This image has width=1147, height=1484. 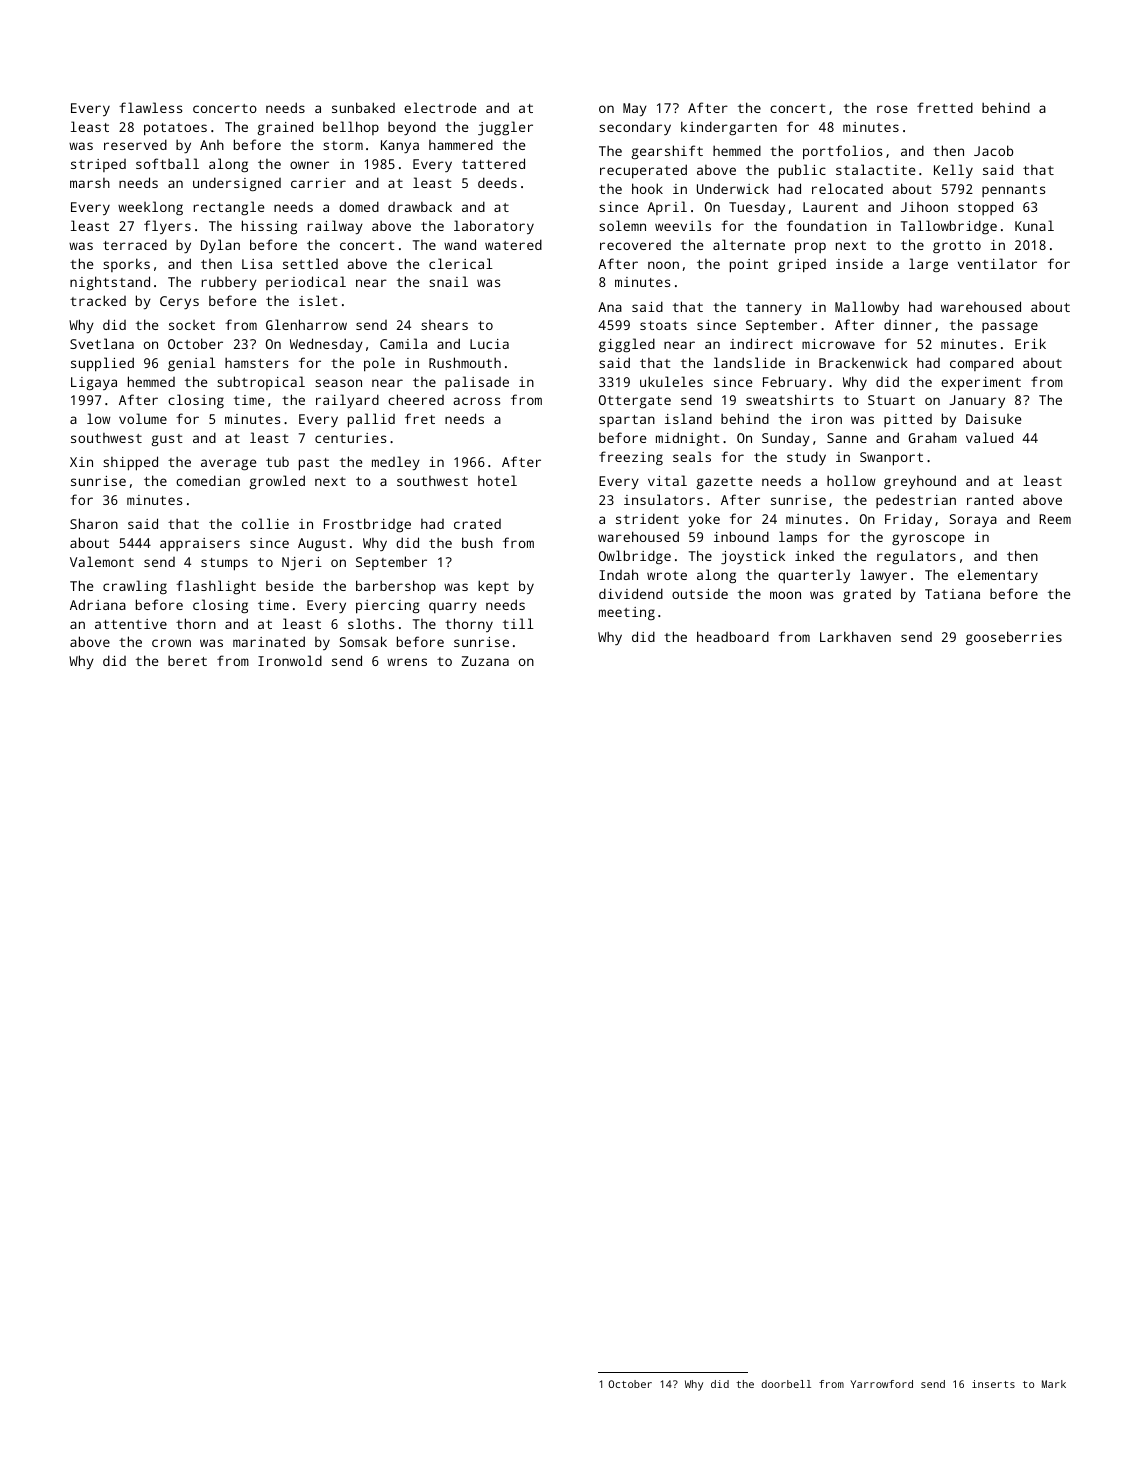 What do you see at coordinates (485, 661) in the image?
I see `Zuzana` at bounding box center [485, 661].
